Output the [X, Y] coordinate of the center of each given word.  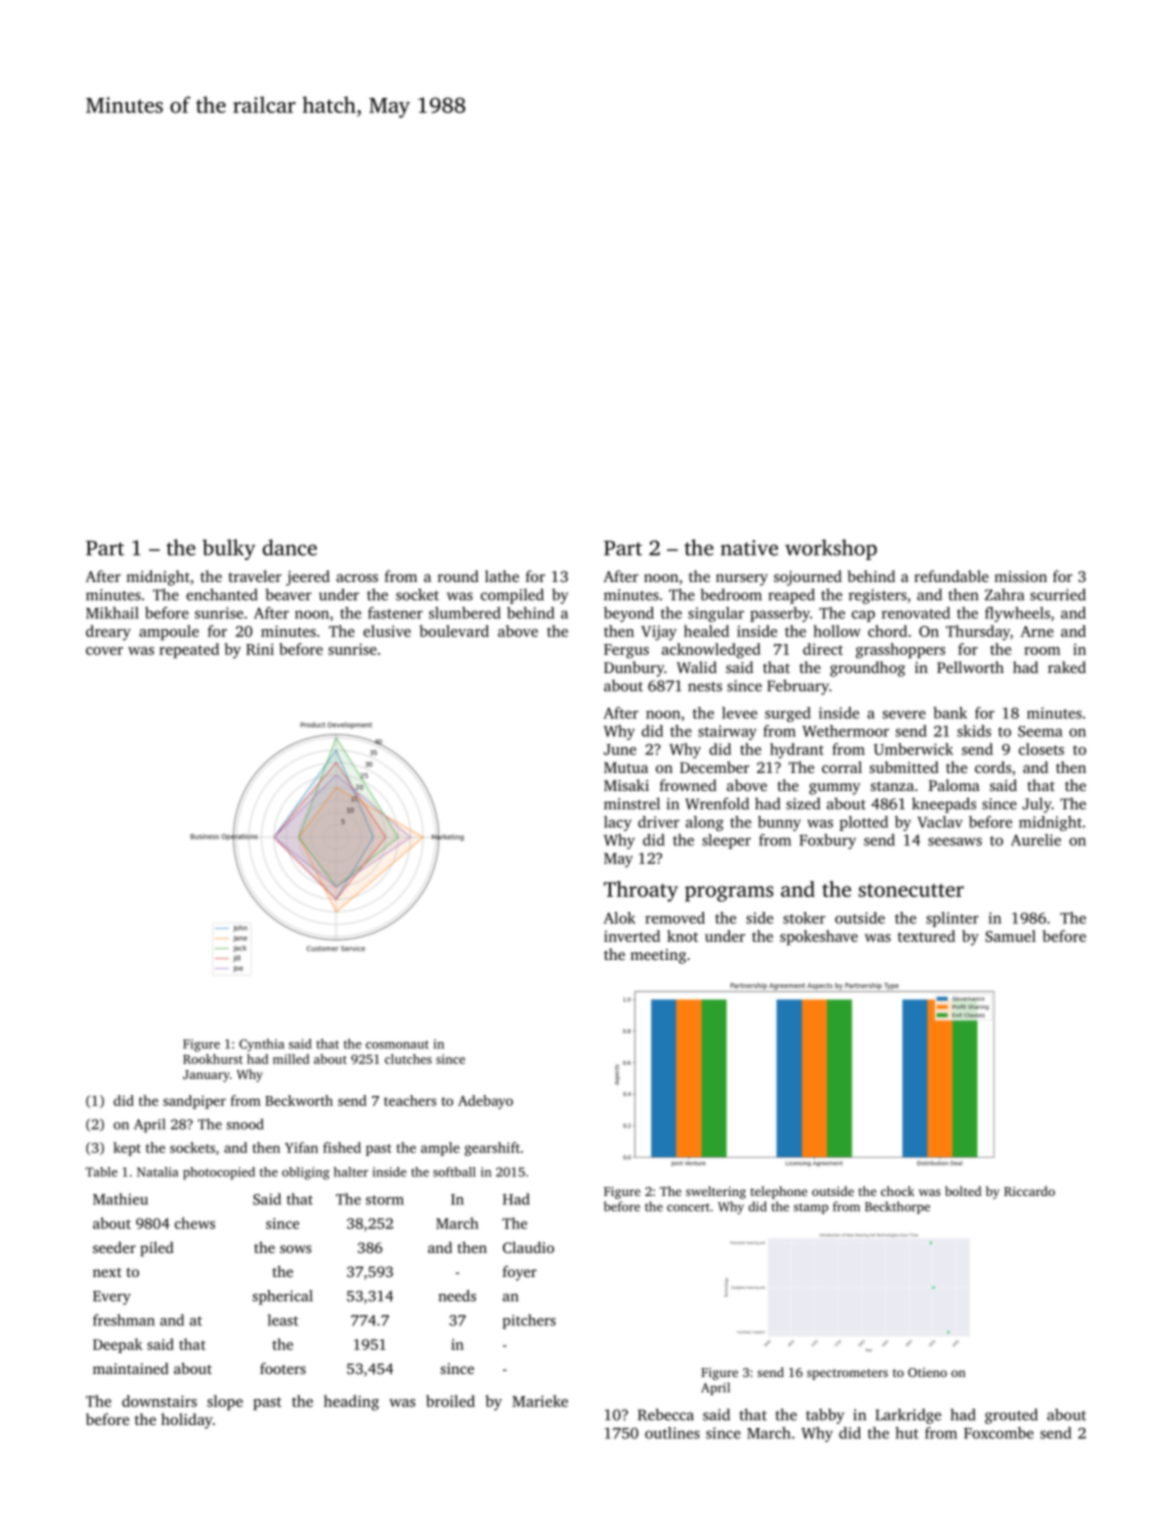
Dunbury [634, 669]
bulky [229, 549]
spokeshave [819, 937]
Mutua [626, 767]
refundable [951, 576]
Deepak [118, 1345]
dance [290, 547]
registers [878, 596]
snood [245, 1124]
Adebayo [485, 1102]
